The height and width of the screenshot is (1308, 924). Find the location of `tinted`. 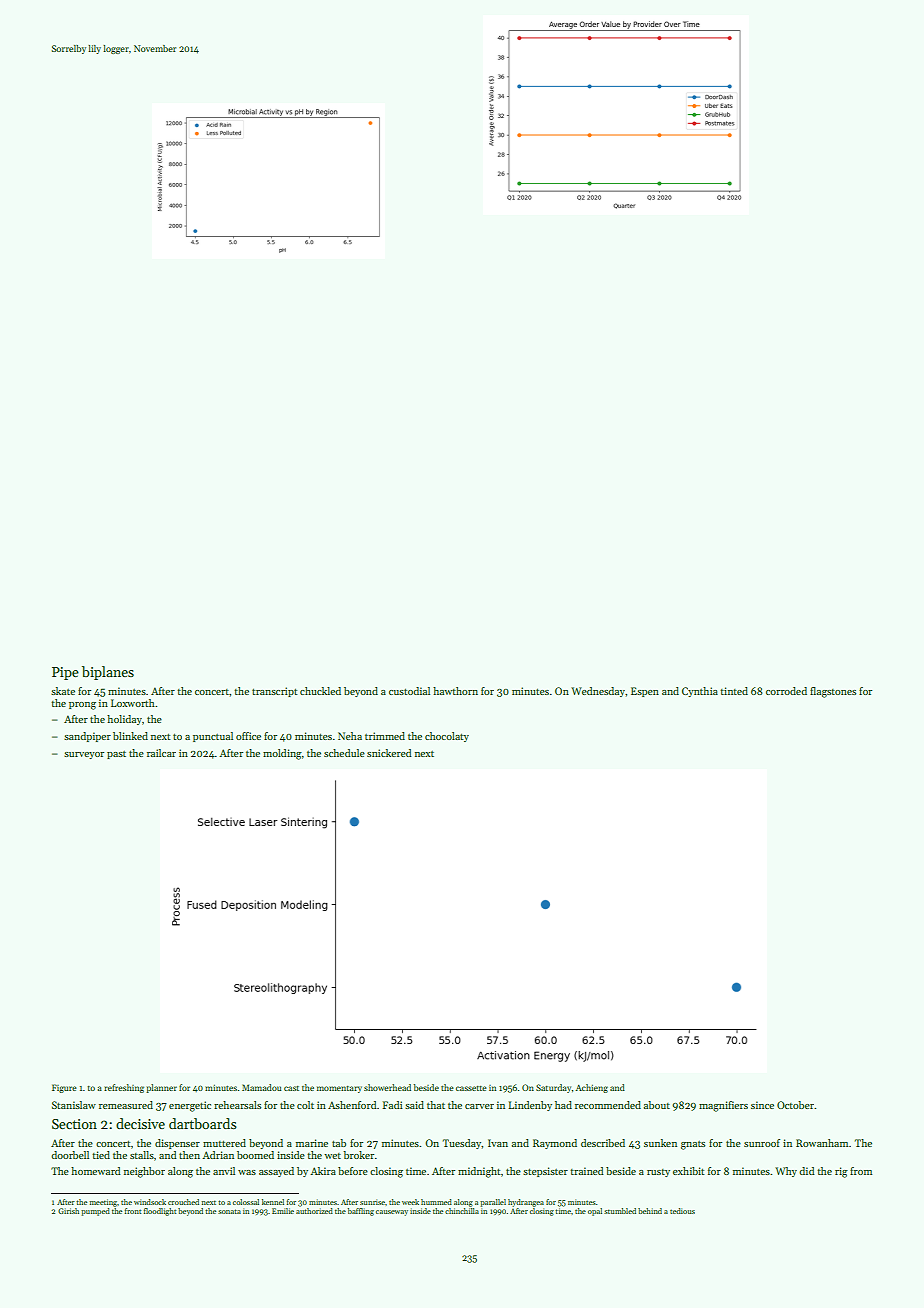

tinted is located at coordinates (734, 691).
